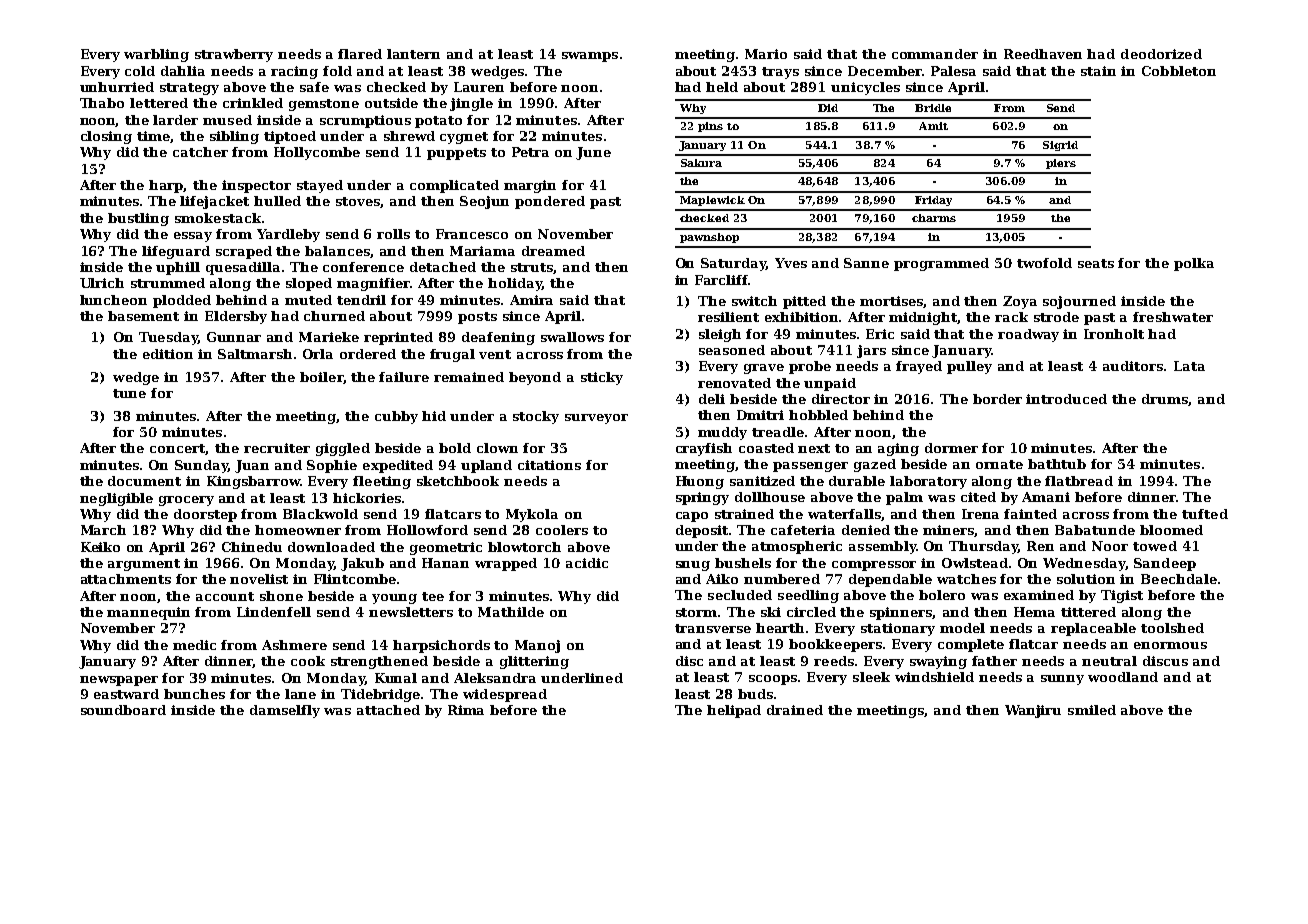  I want to click on Beechdale, so click(1179, 579).
